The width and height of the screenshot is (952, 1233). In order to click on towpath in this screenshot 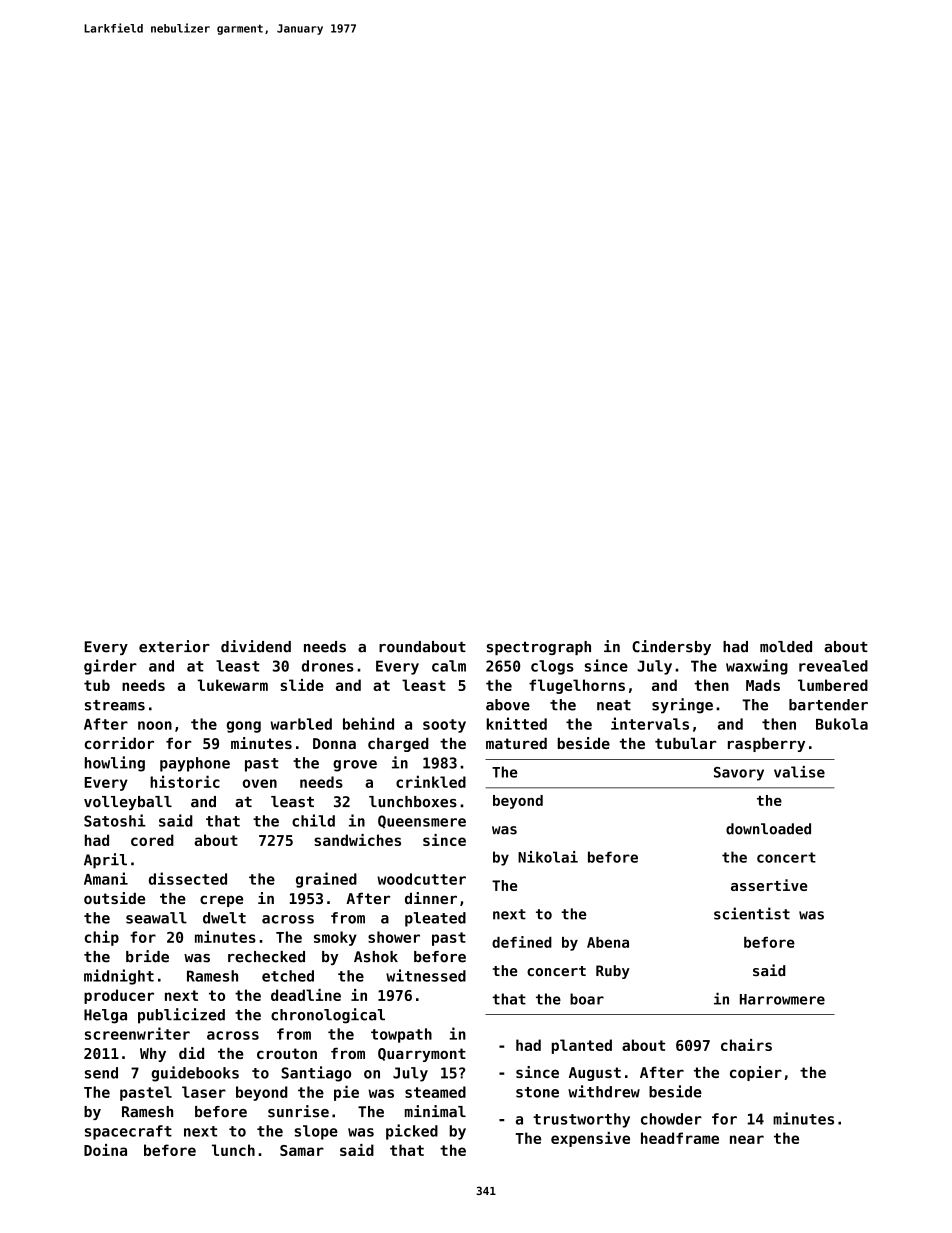, I will do `click(401, 1035)`.
